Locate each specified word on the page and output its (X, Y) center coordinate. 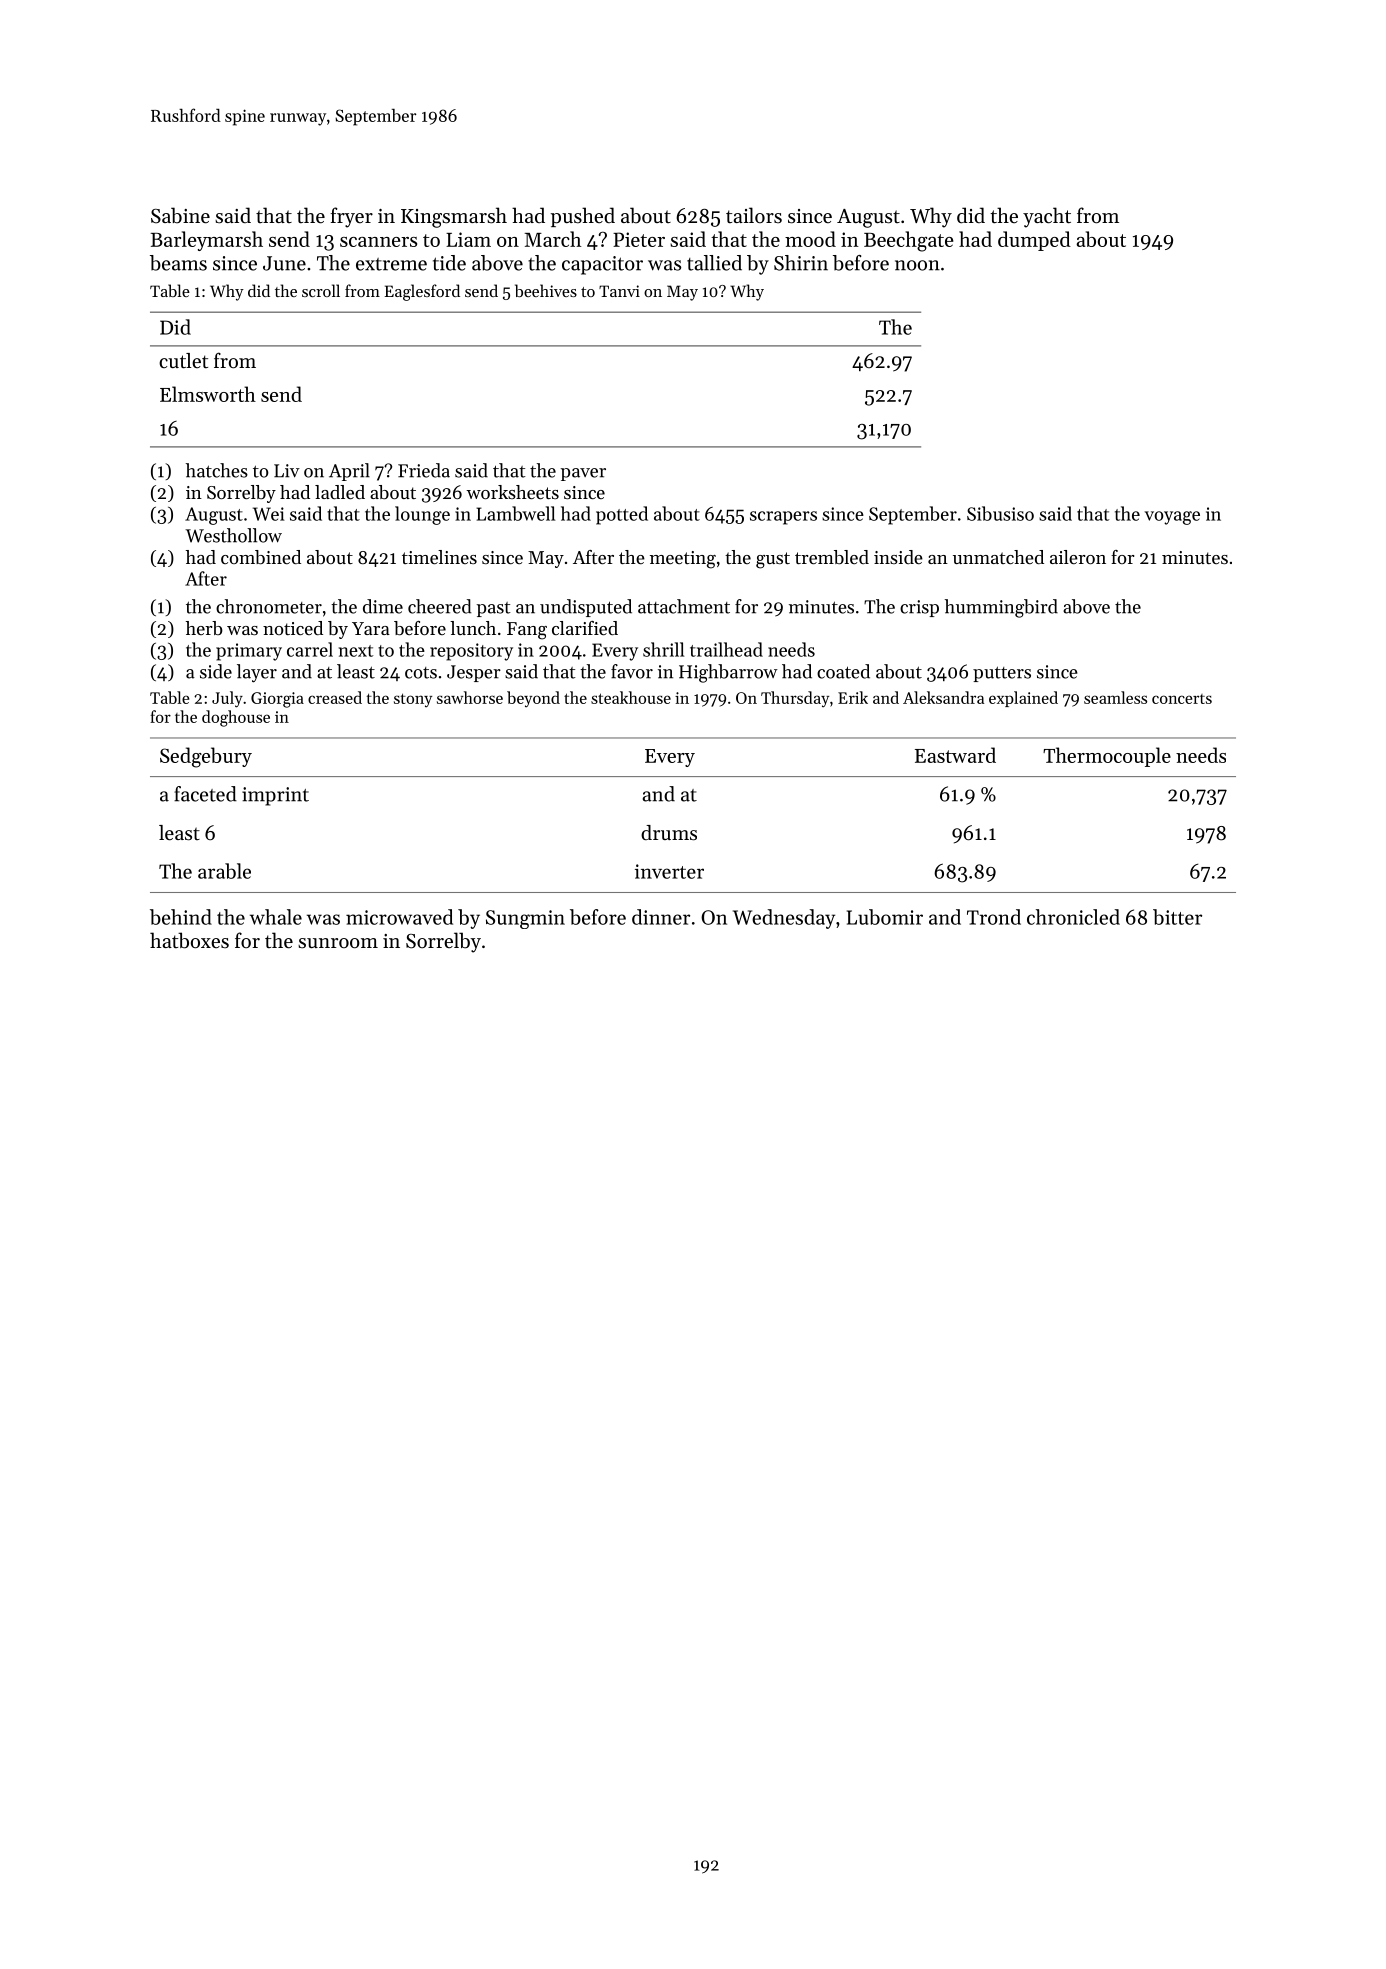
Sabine (180, 215)
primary (249, 652)
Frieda (424, 470)
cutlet (183, 361)
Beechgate (908, 241)
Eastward (955, 755)
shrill (663, 649)
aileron (1078, 557)
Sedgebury (206, 757)
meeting (683, 560)
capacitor (602, 265)
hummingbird (1001, 608)
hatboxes (189, 940)
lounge (422, 515)
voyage (1172, 518)
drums (669, 832)
